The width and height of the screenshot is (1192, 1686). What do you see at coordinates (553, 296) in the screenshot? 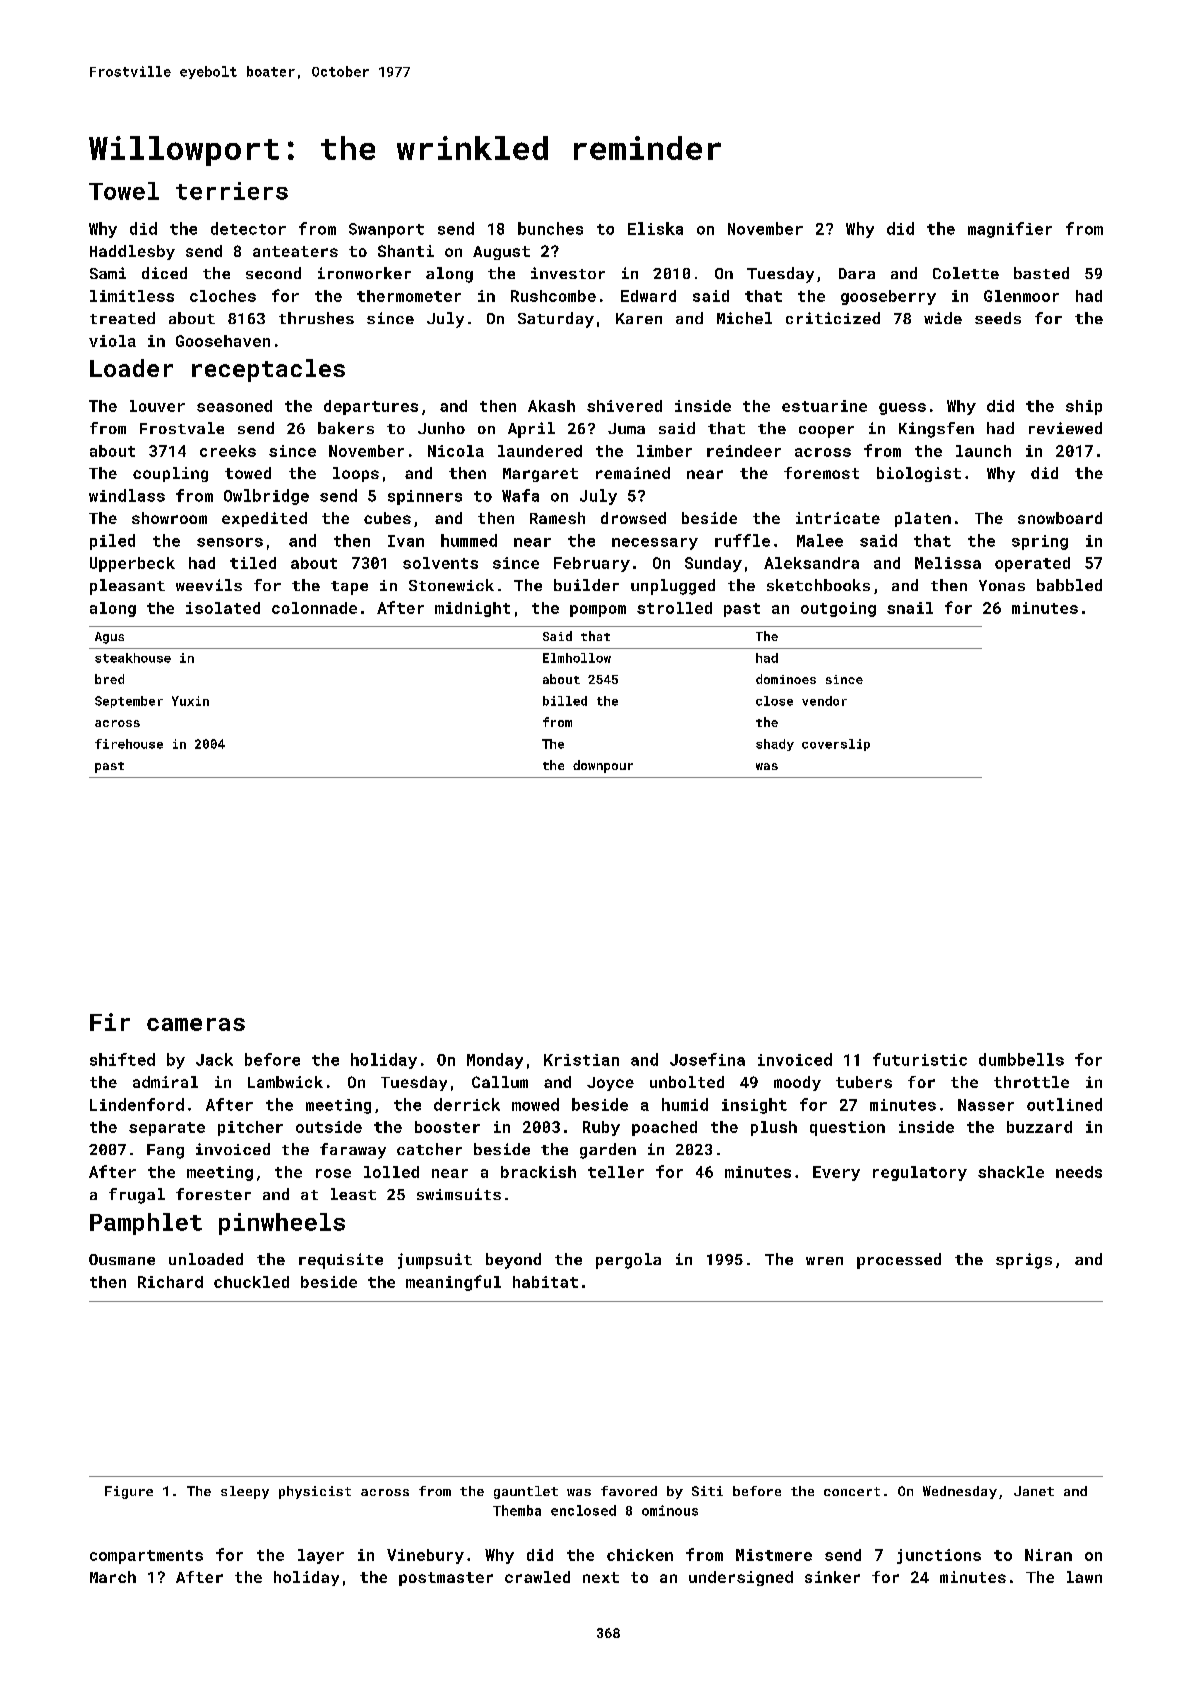
I see `Rushcombe` at bounding box center [553, 296].
